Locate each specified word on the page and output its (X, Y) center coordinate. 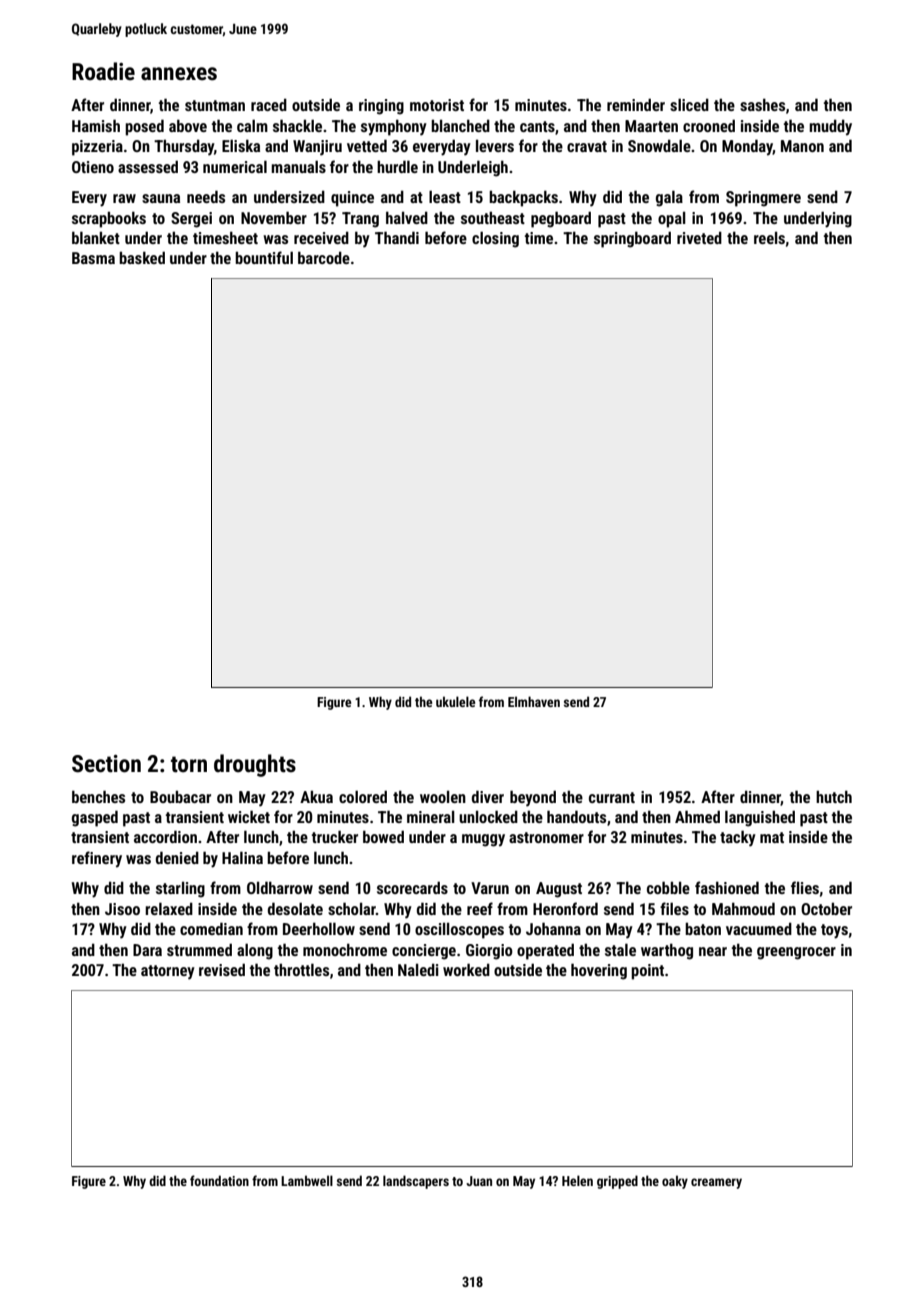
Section (106, 764)
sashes (762, 104)
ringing (381, 107)
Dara (147, 950)
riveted (699, 237)
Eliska (241, 145)
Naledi (418, 969)
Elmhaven (534, 701)
